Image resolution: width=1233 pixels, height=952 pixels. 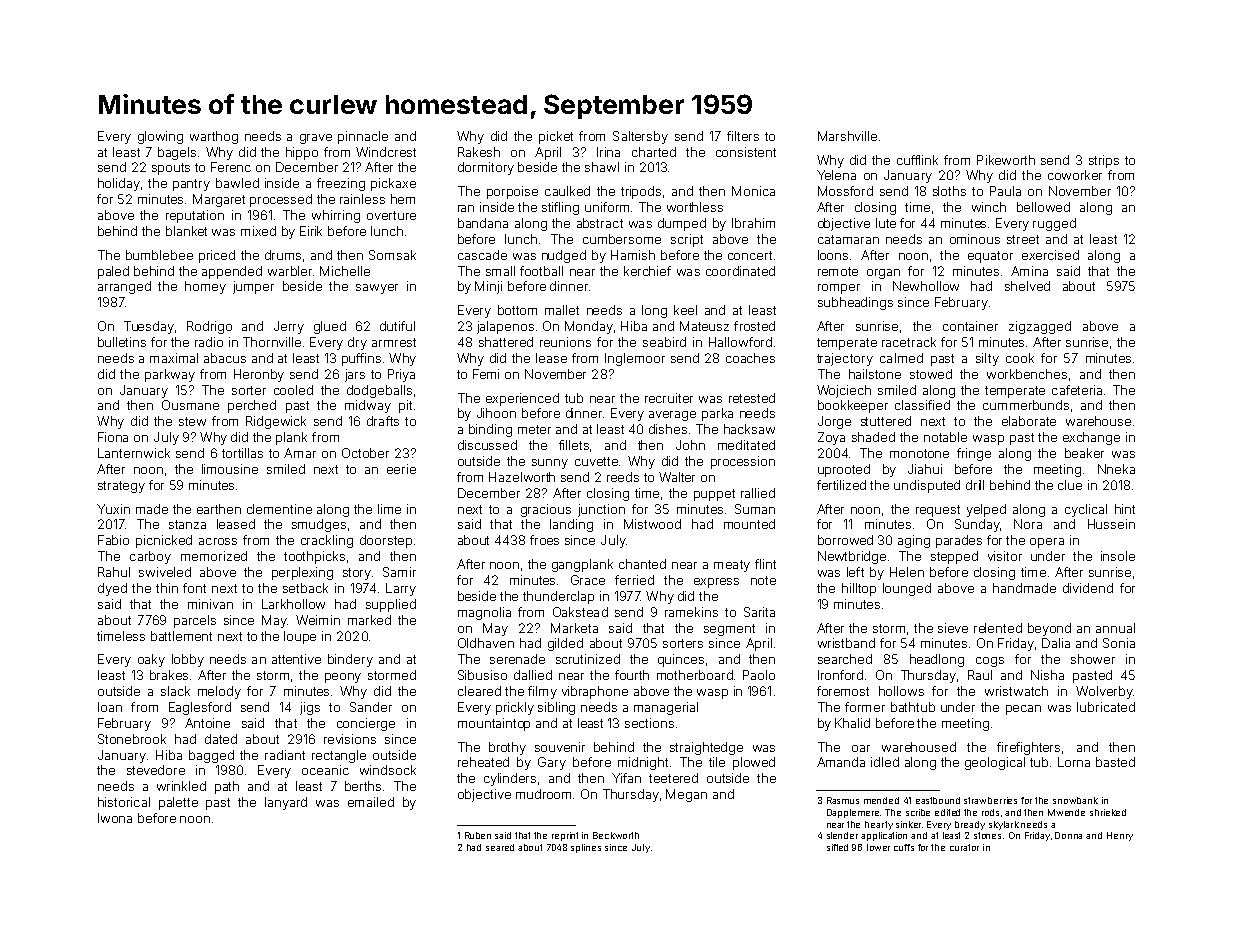 What do you see at coordinates (847, 136) in the screenshot?
I see `Marshville` at bounding box center [847, 136].
